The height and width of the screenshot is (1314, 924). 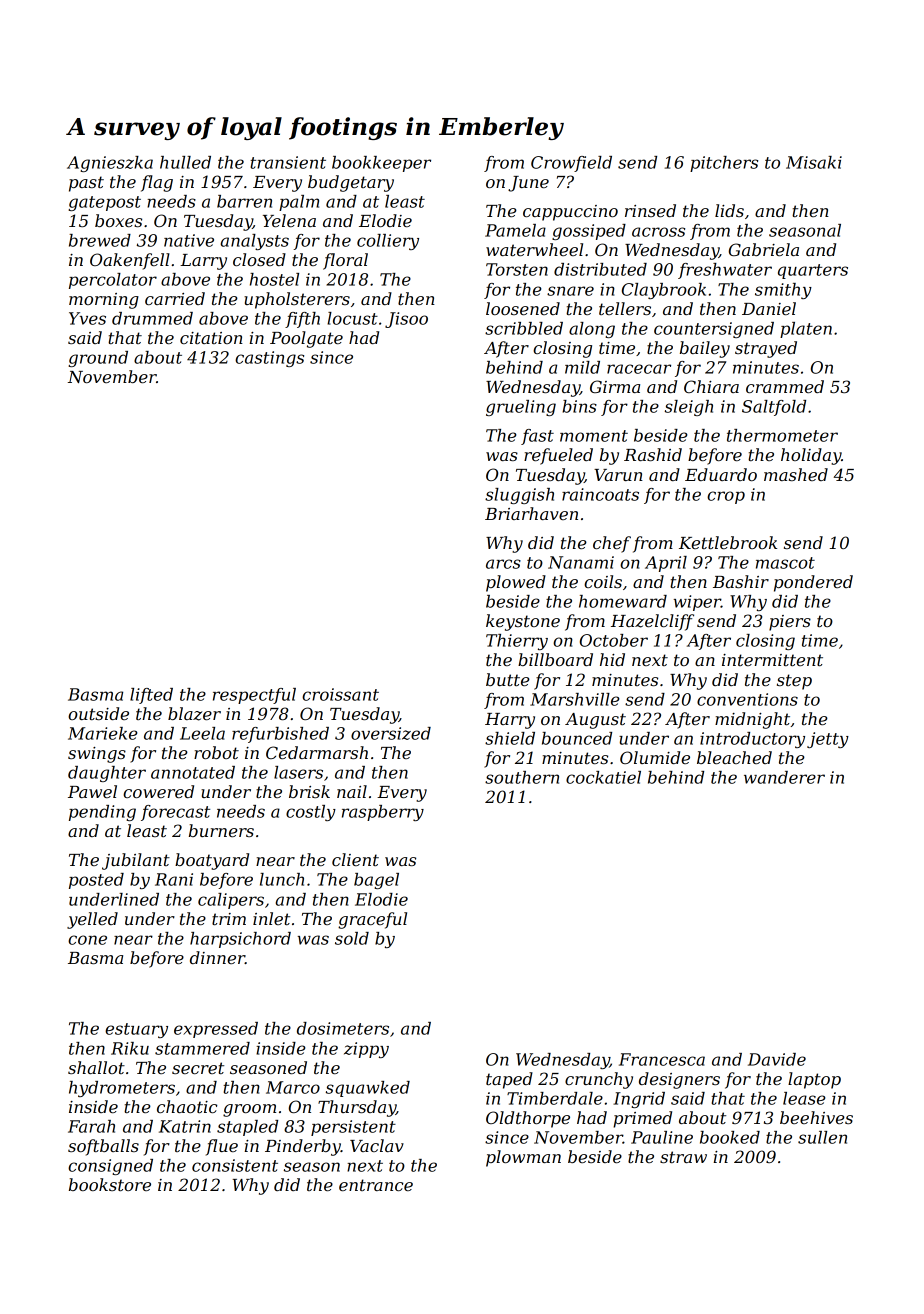 What do you see at coordinates (110, 164) in the screenshot?
I see `Agnieszka` at bounding box center [110, 164].
